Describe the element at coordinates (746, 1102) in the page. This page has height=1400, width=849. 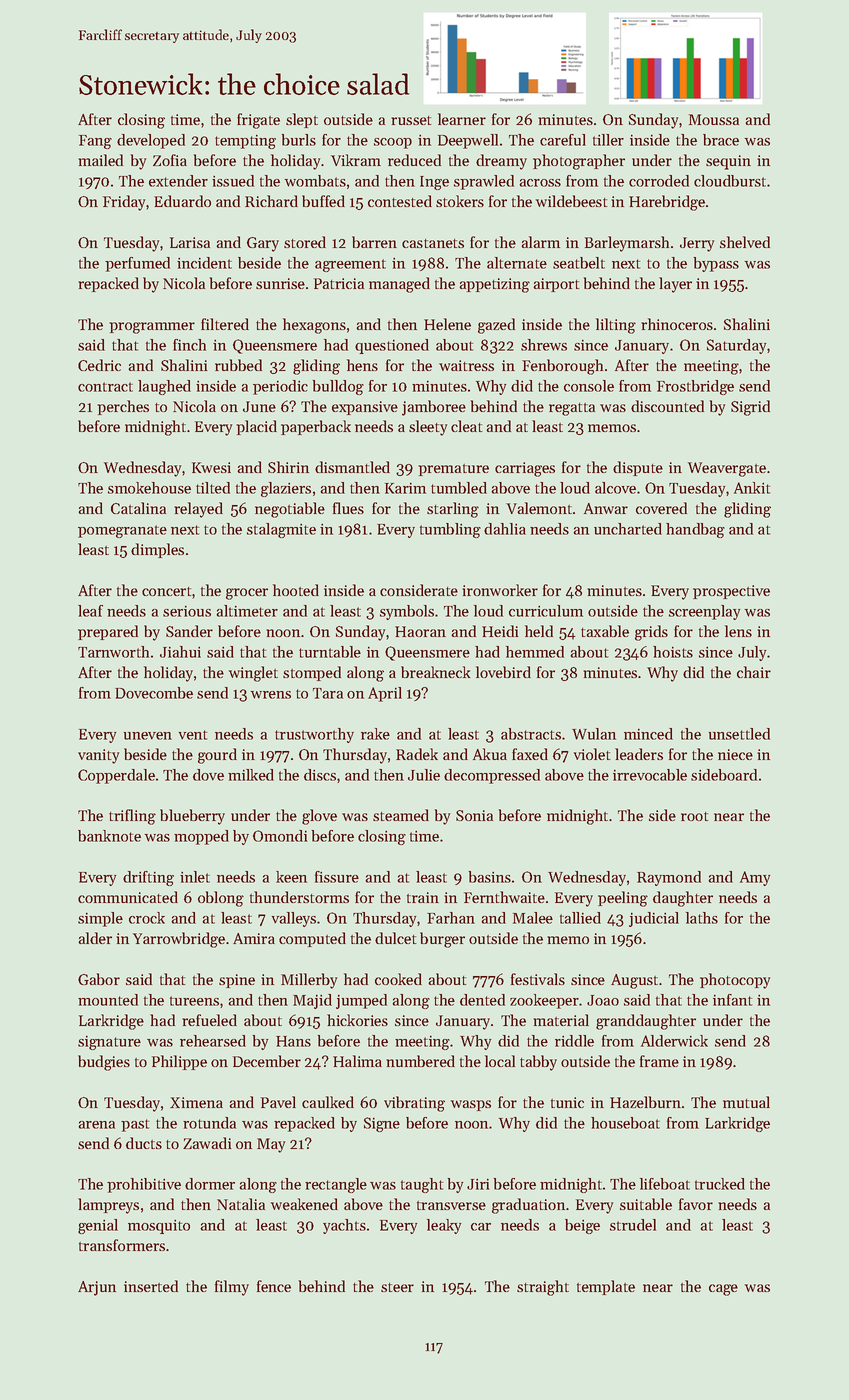
I see `mutual` at that location.
